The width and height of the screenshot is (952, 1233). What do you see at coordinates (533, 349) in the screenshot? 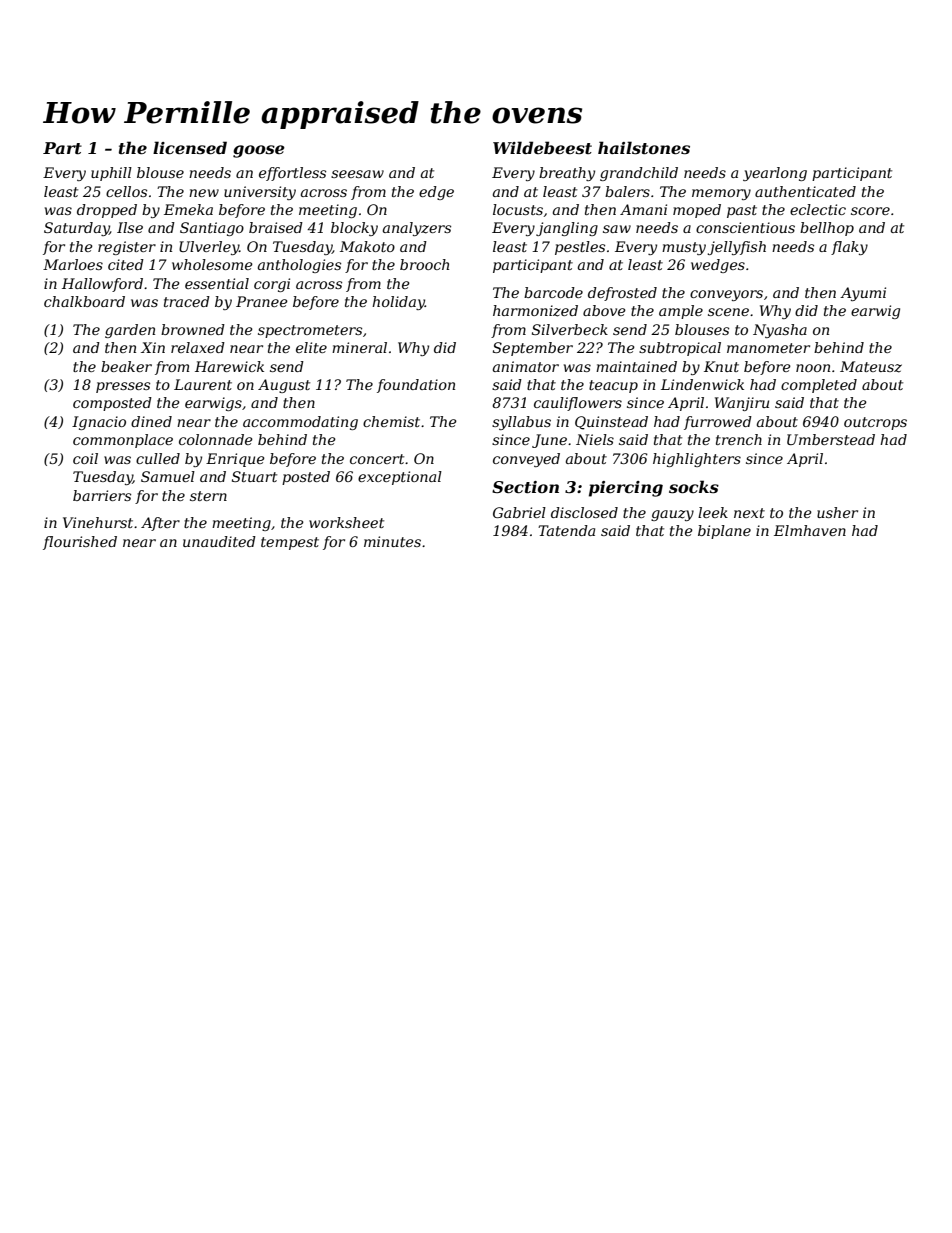
I see `September` at bounding box center [533, 349].
